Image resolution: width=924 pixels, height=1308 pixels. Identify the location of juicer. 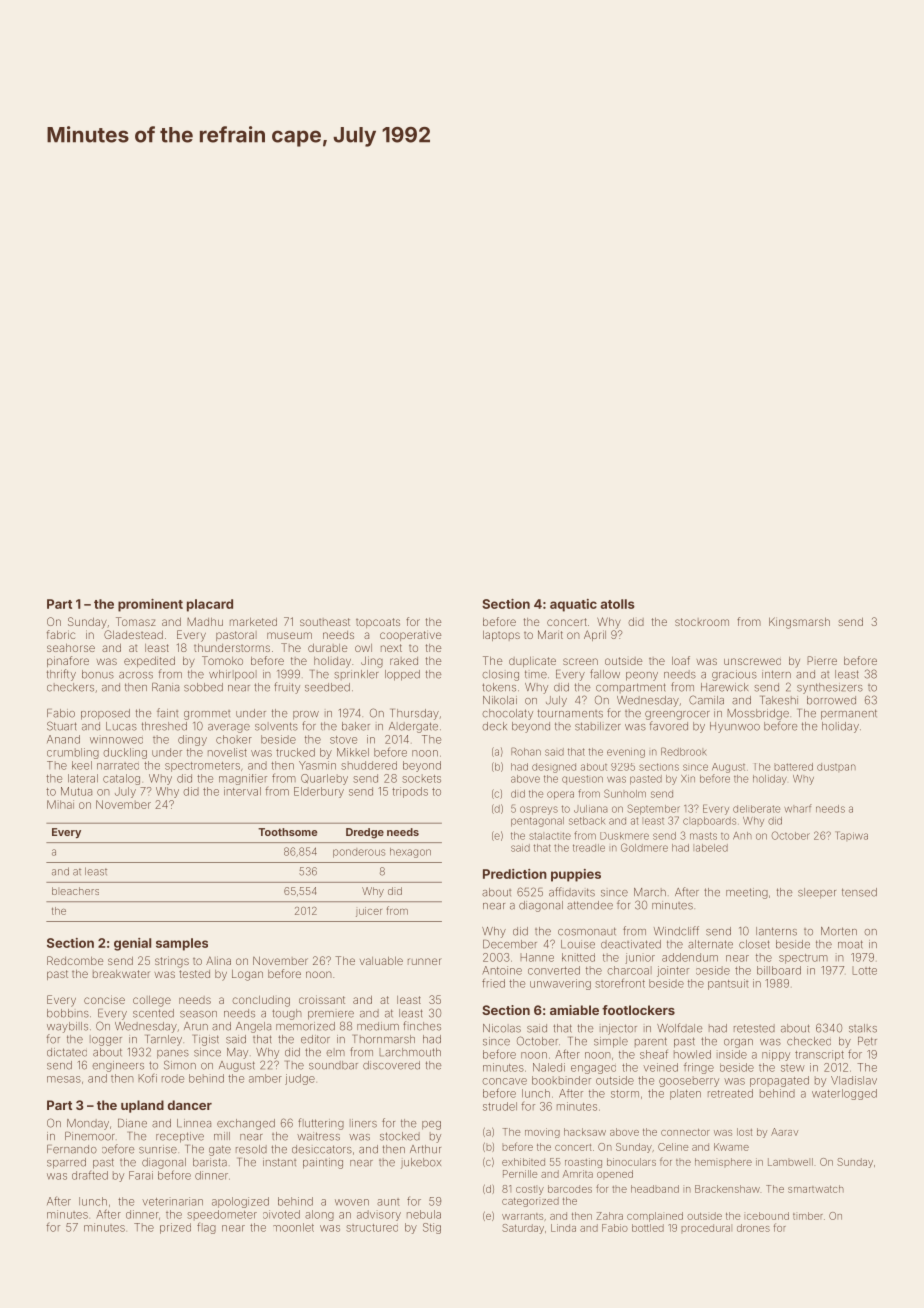
(369, 912).
